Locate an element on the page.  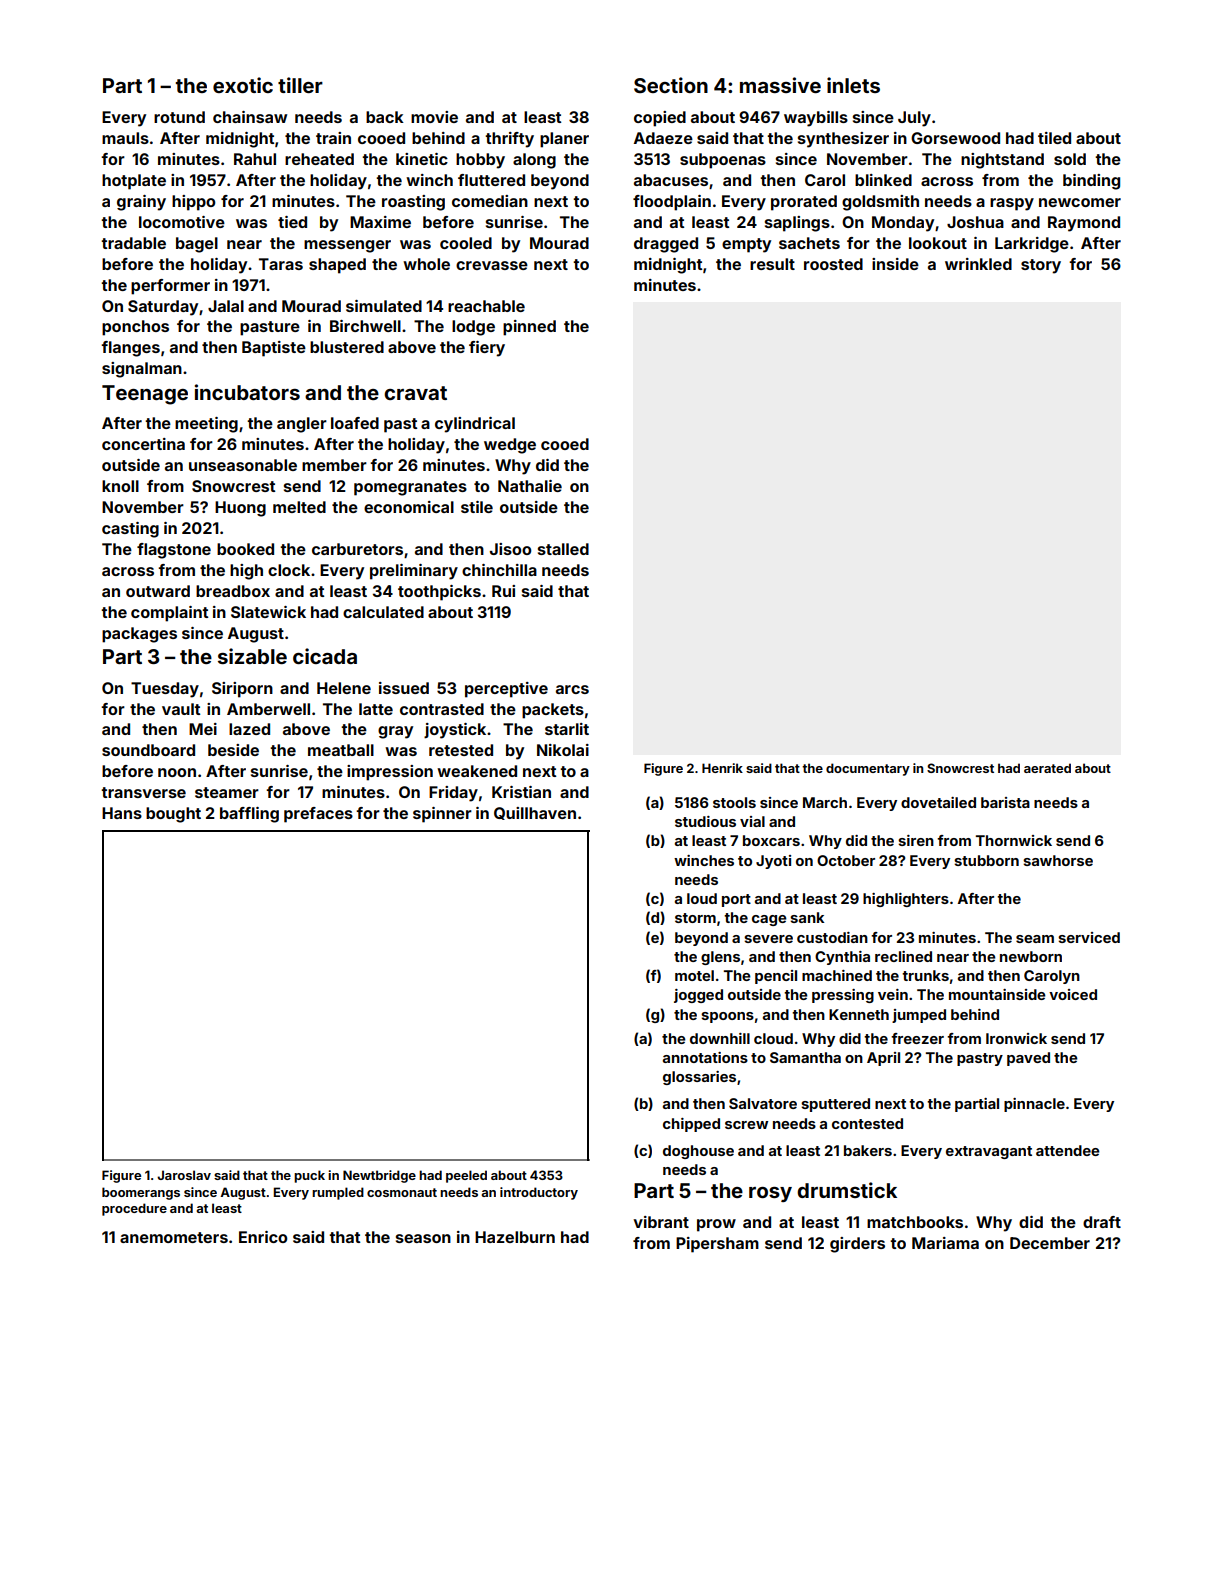
stalled is located at coordinates (563, 549).
